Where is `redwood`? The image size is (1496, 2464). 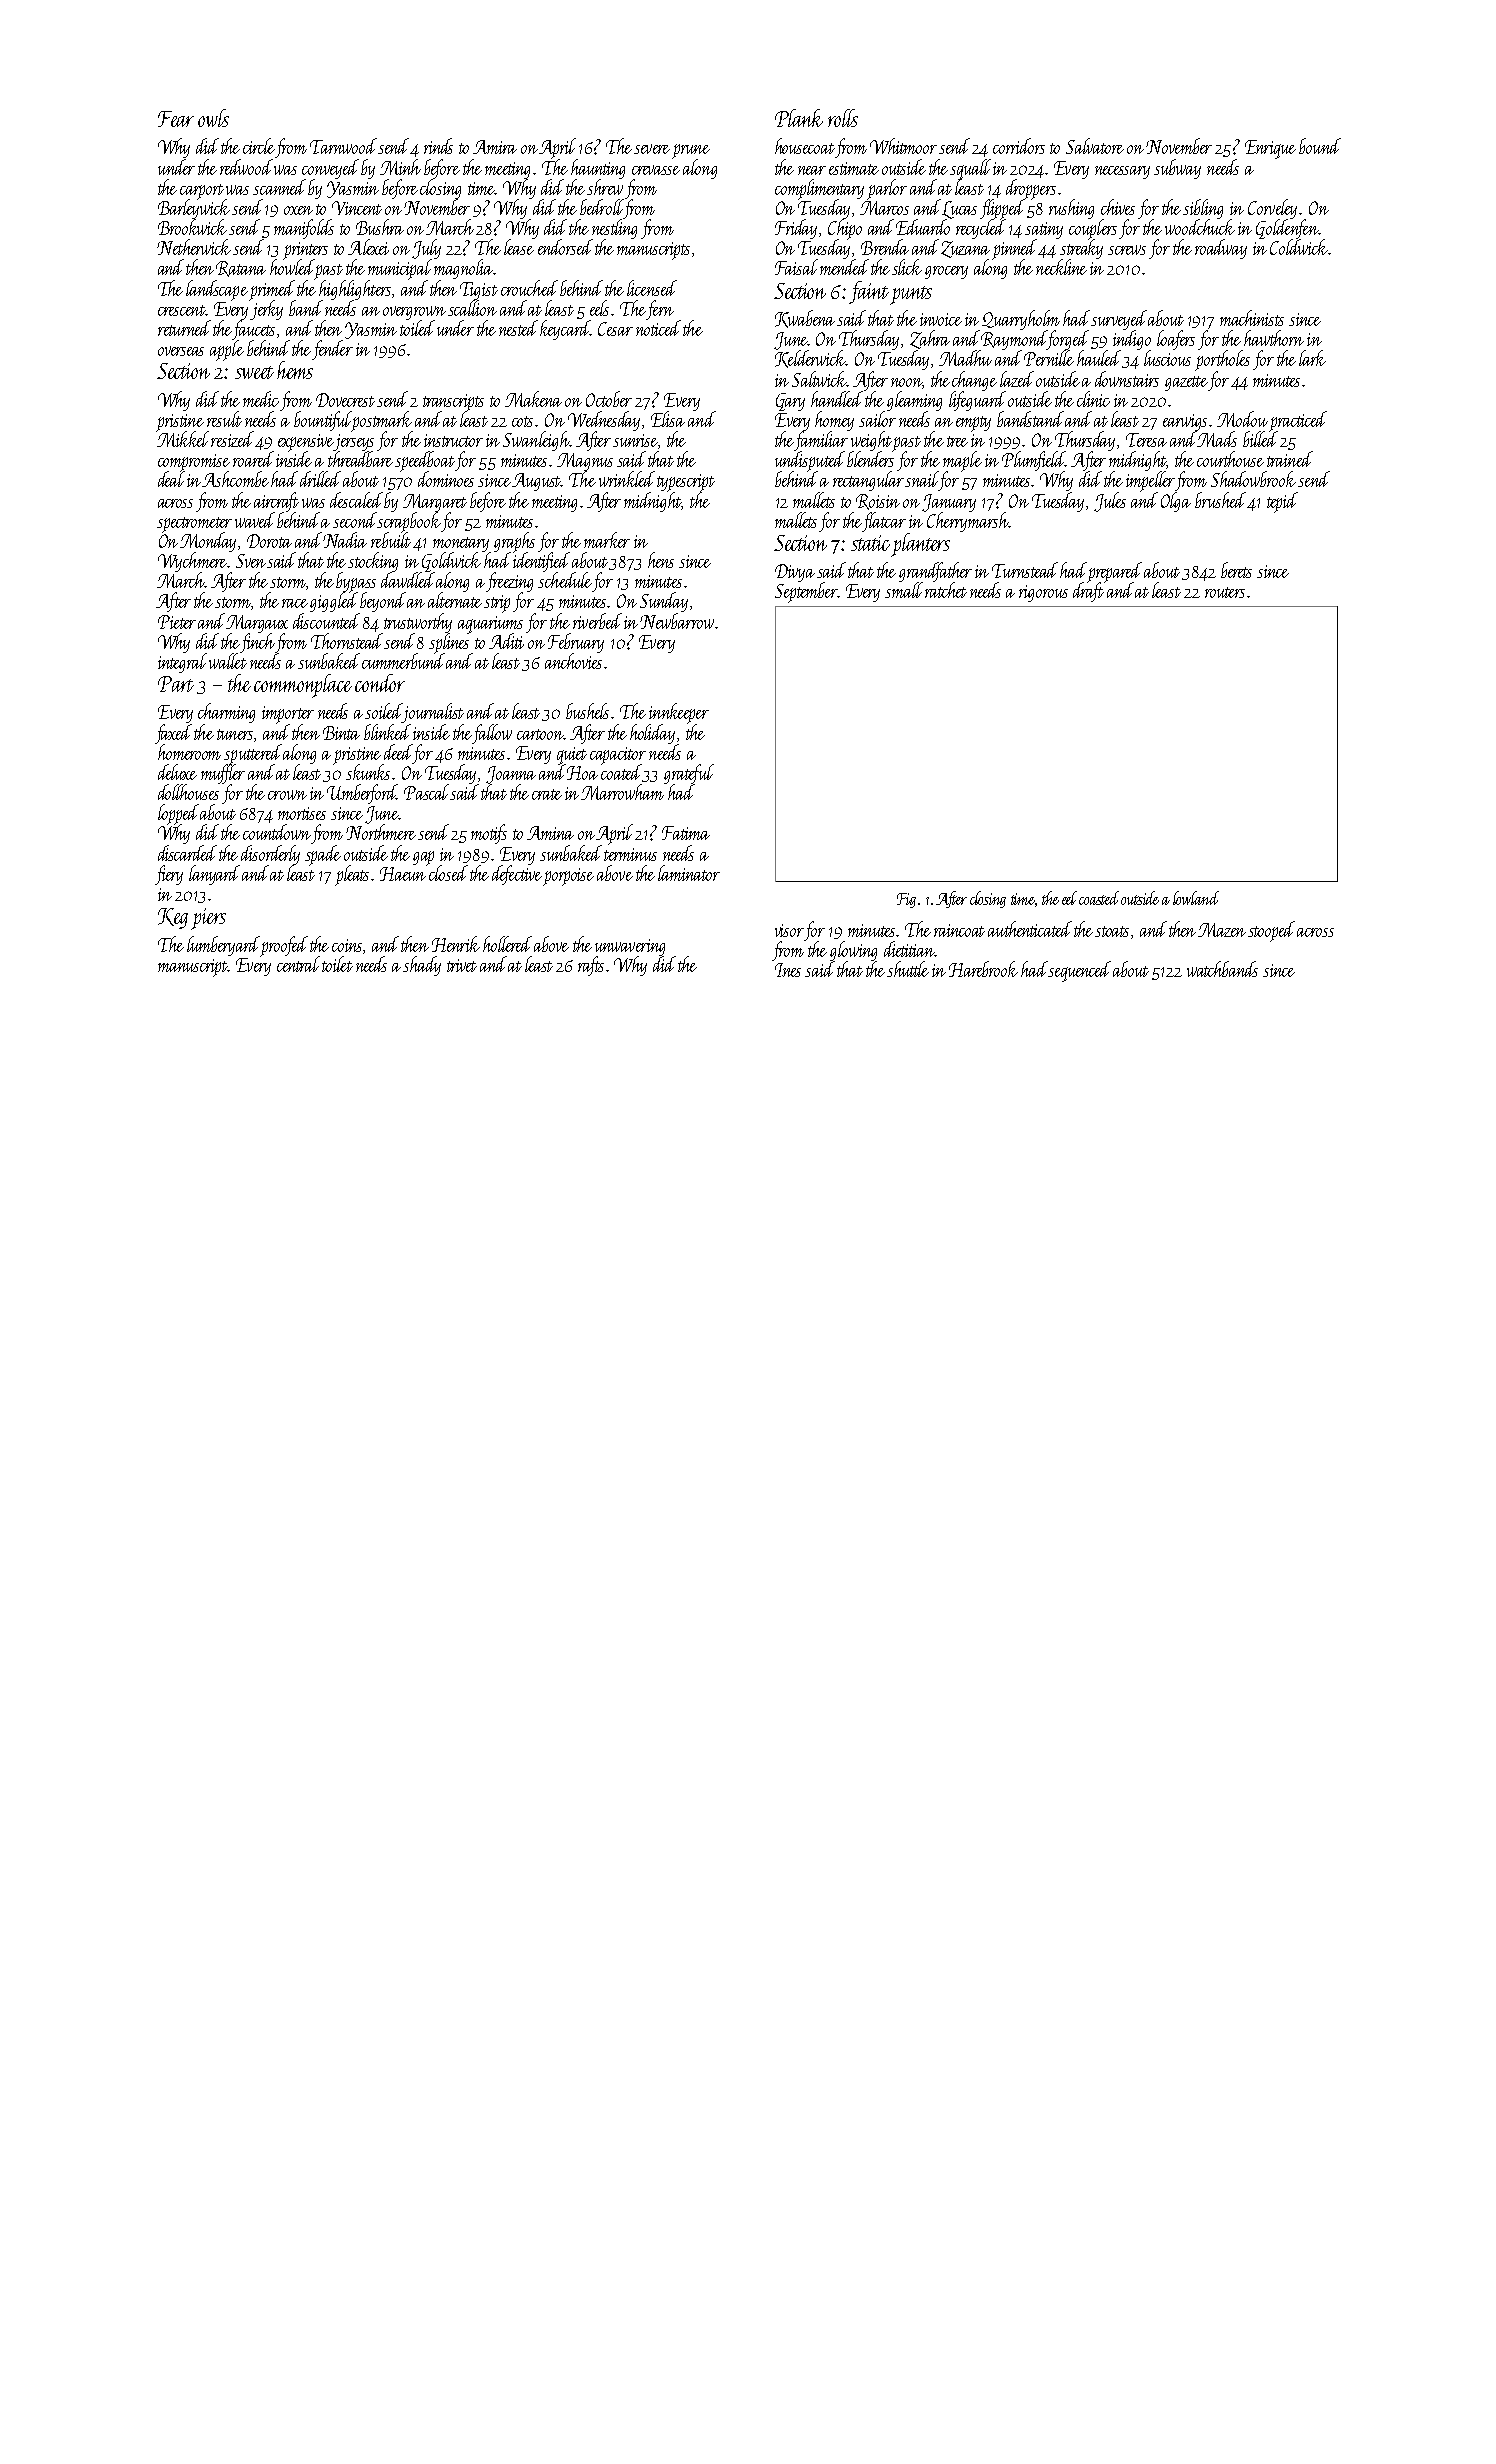
redwood is located at coordinates (246, 167).
